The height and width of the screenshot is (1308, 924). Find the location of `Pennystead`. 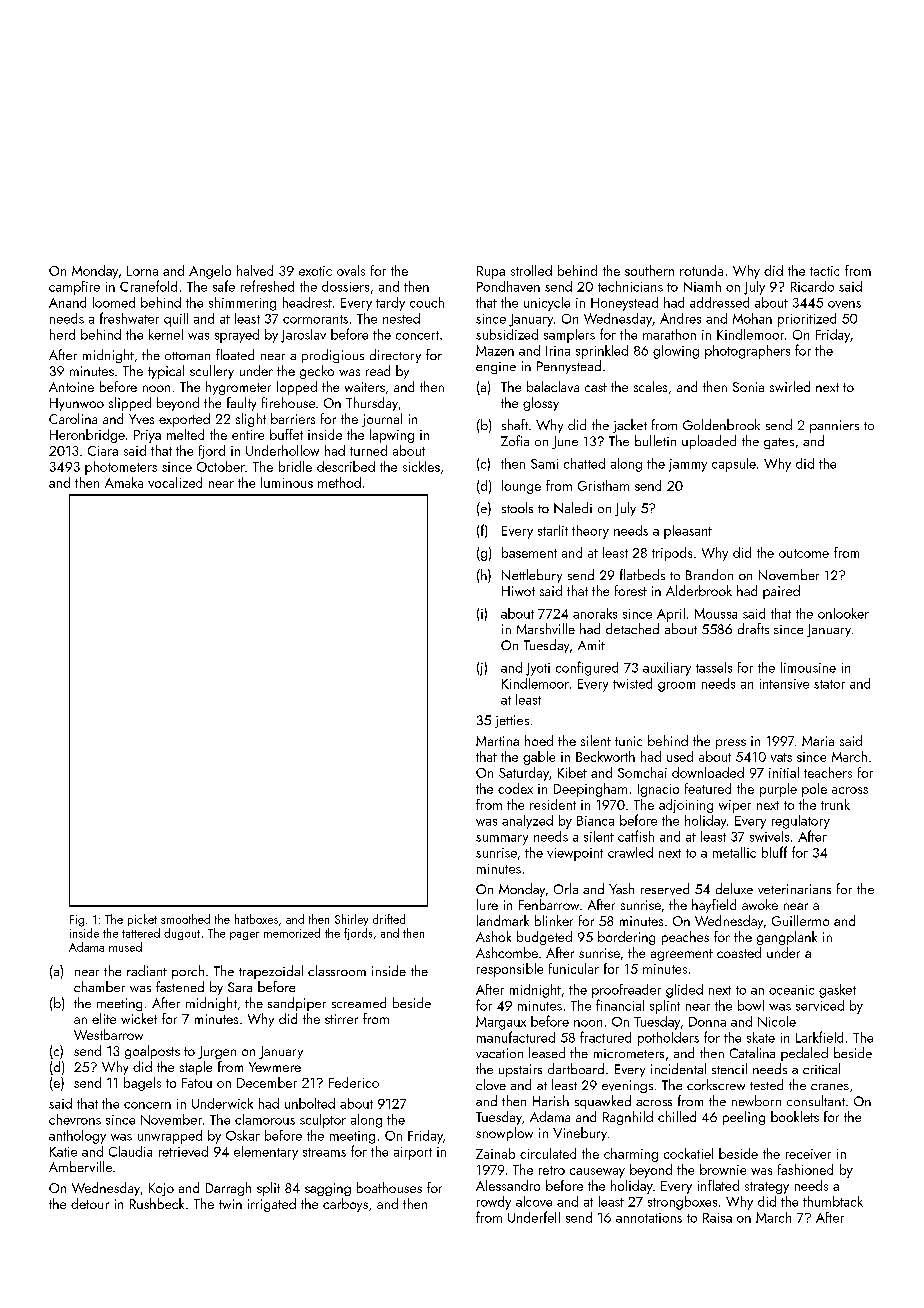

Pennystead is located at coordinates (569, 367).
